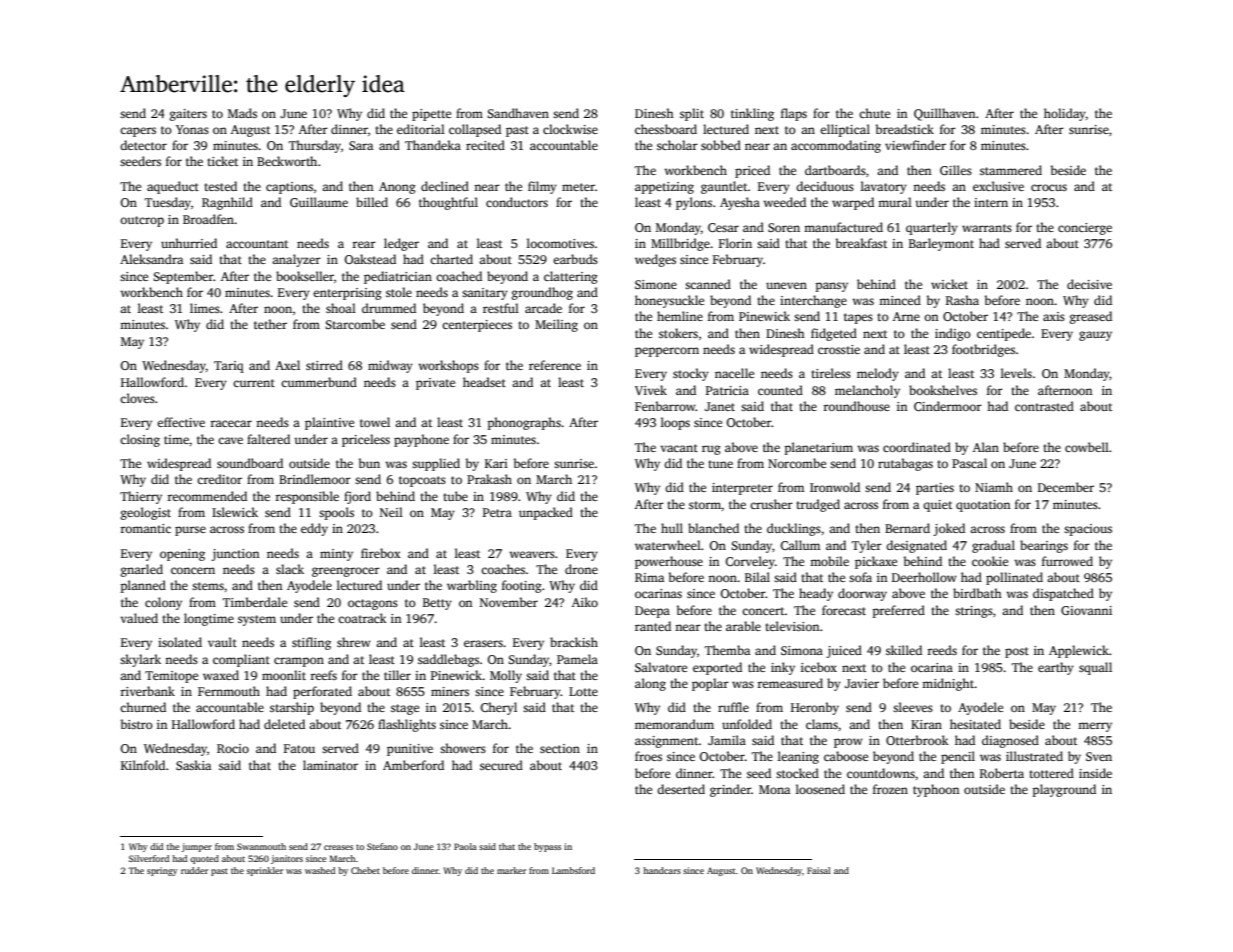 Image resolution: width=1233 pixels, height=952 pixels. I want to click on warrants, so click(987, 228).
